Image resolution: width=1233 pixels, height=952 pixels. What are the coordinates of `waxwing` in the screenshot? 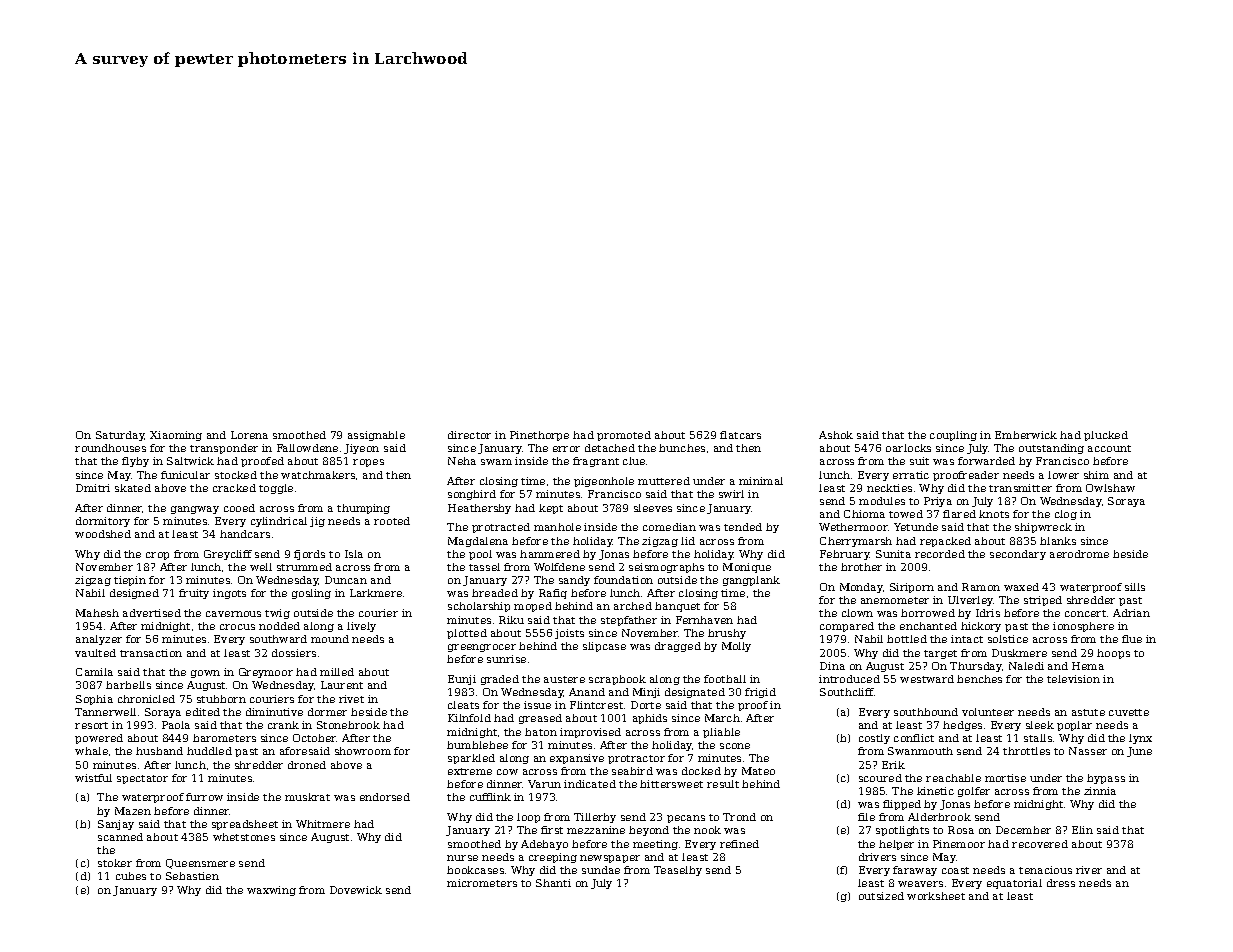 It's located at (271, 891).
